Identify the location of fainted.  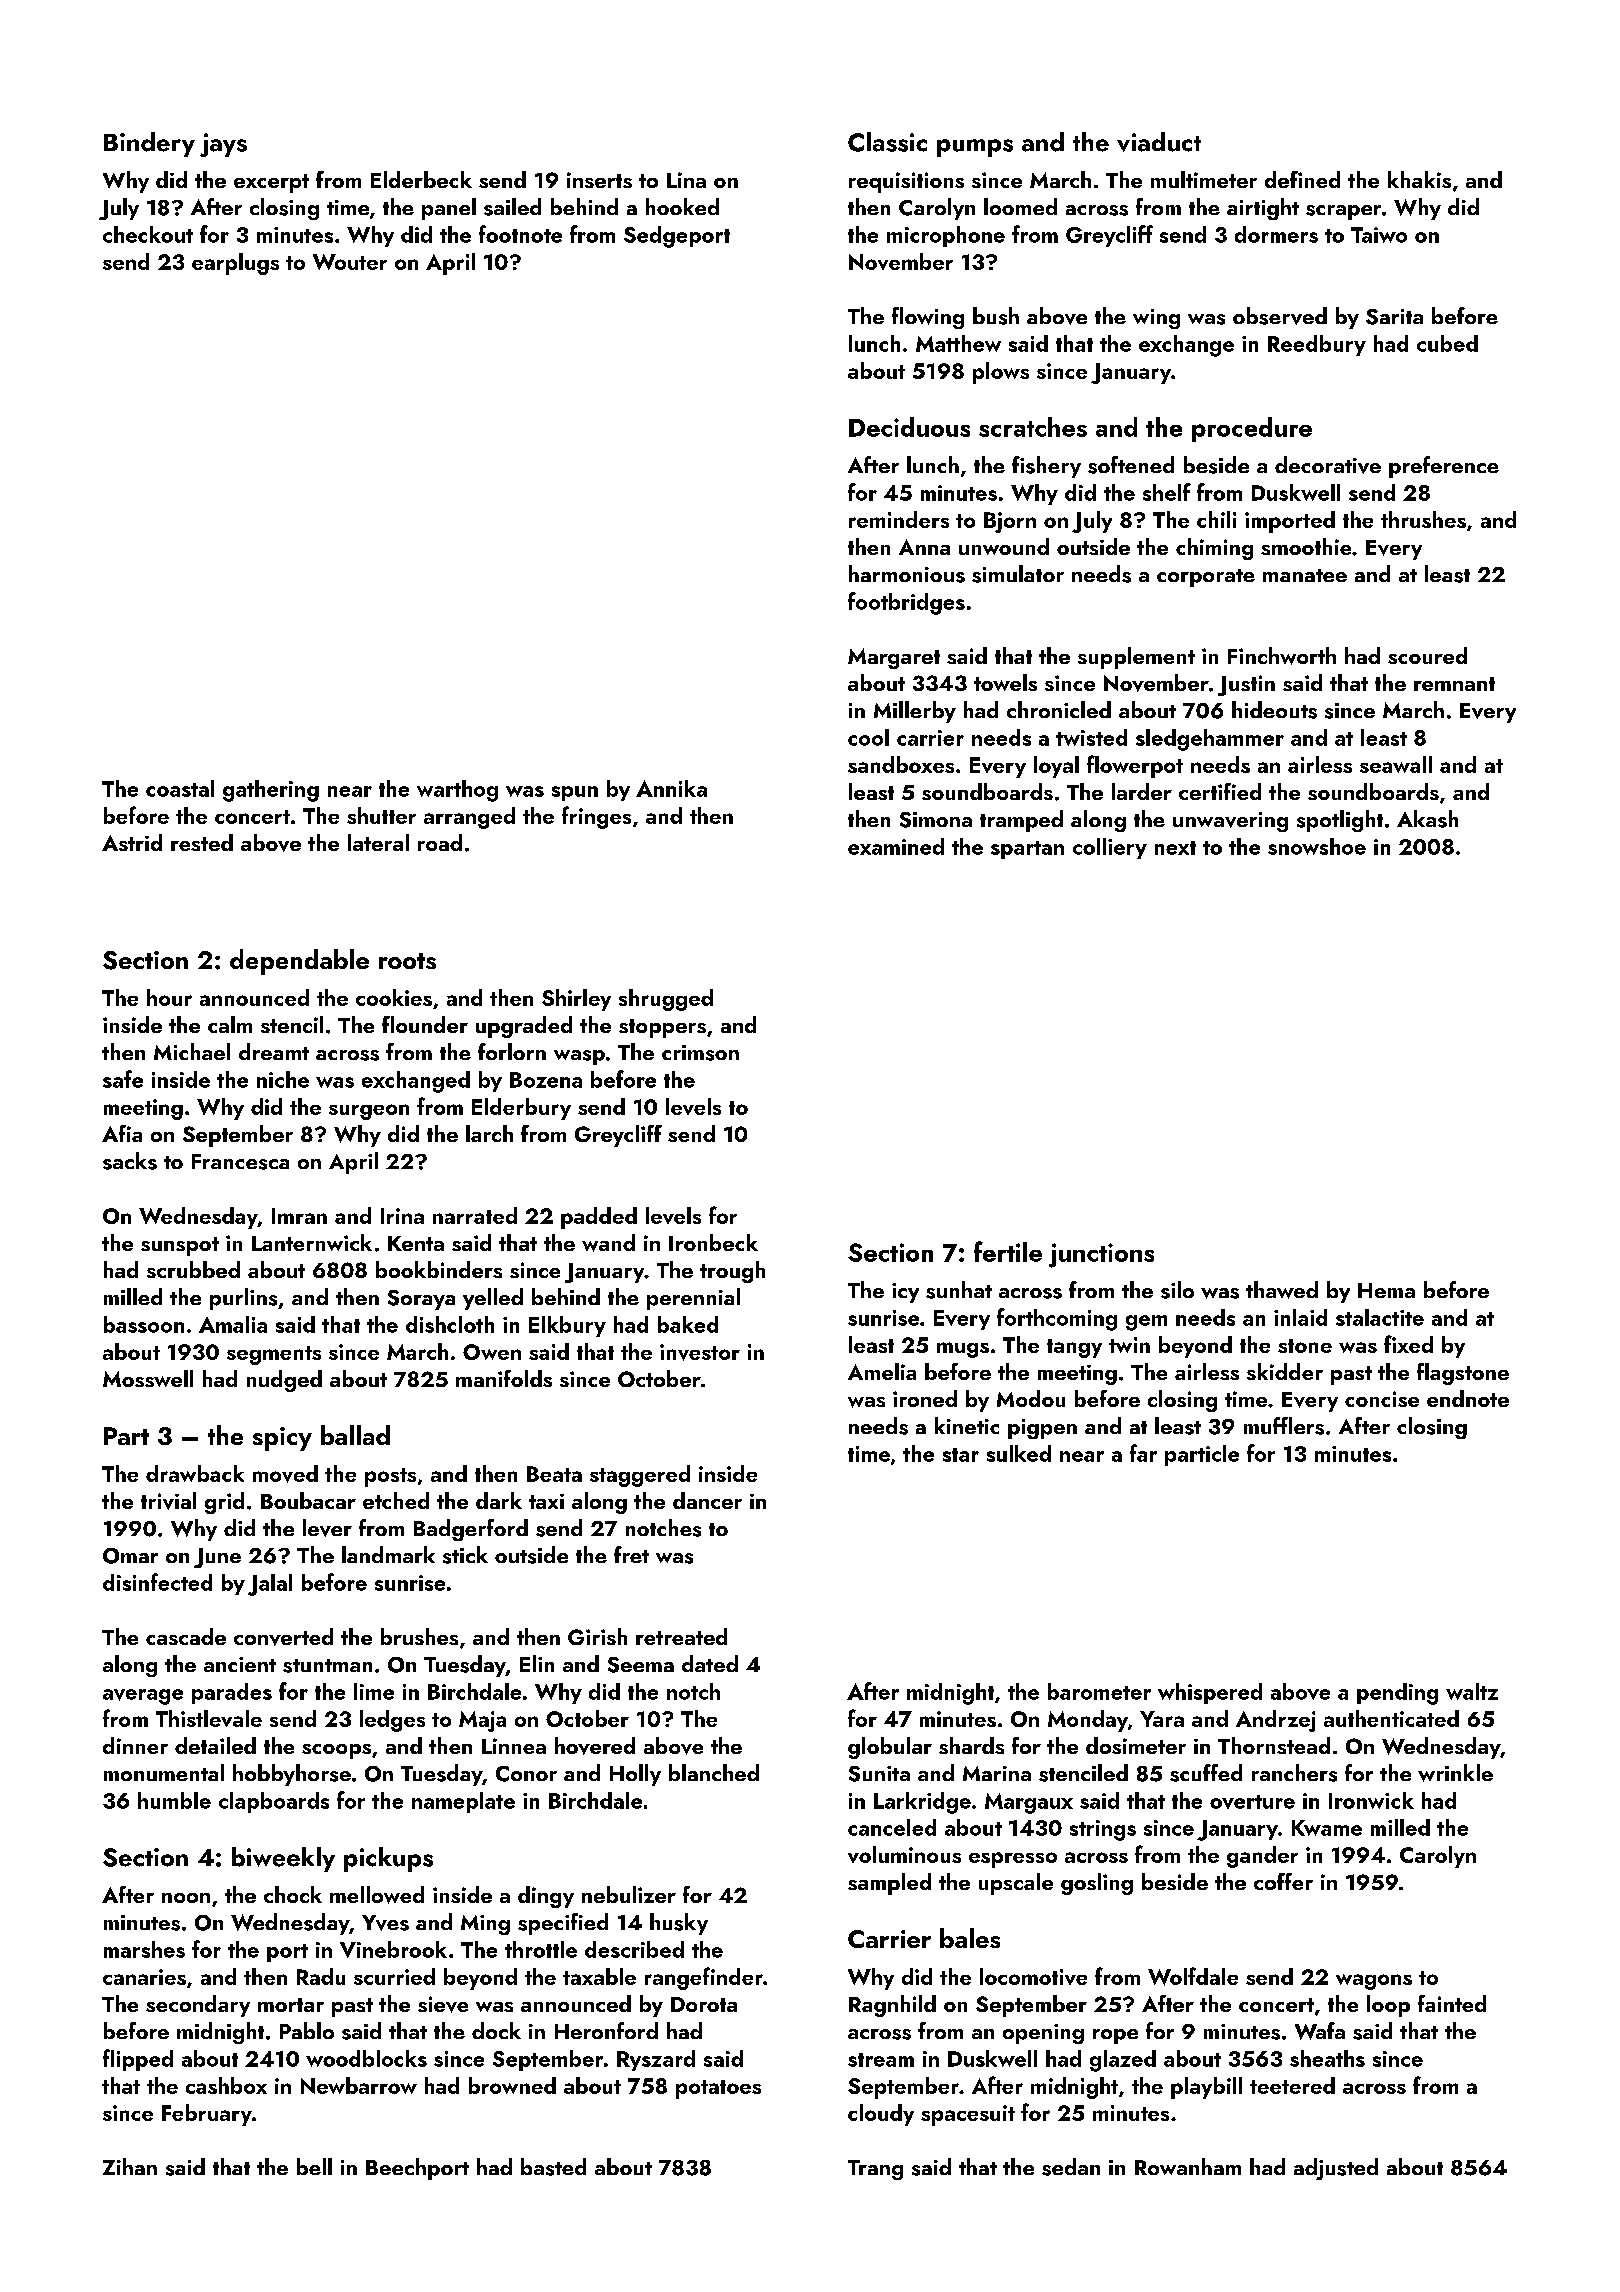
(1452, 2003).
